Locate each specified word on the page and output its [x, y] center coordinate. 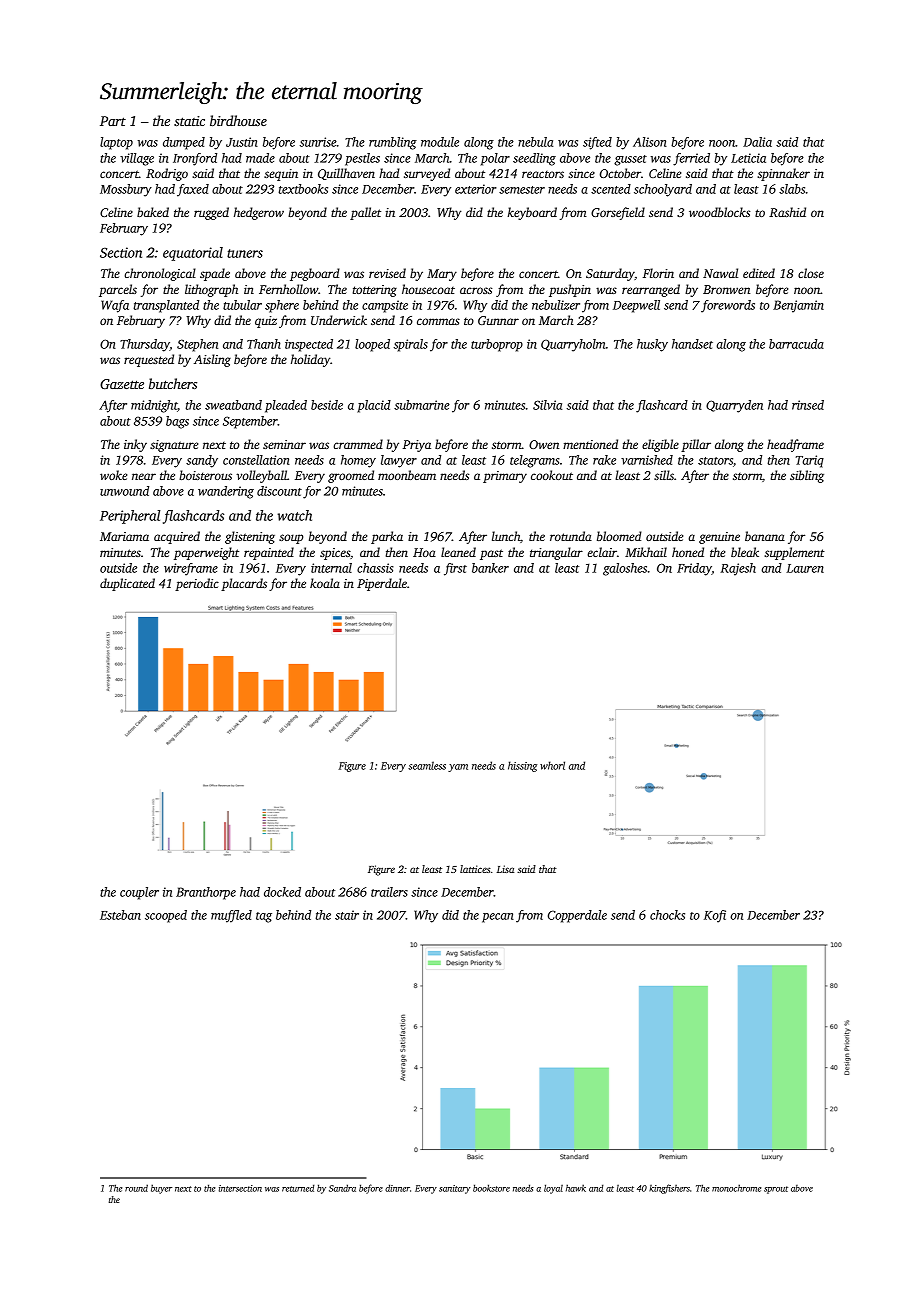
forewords [728, 306]
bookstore [491, 1188]
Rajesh [738, 569]
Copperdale [577, 916]
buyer [161, 1189]
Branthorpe [206, 893]
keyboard [532, 213]
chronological [160, 274]
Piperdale [382, 584]
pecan [498, 918]
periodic [197, 584]
